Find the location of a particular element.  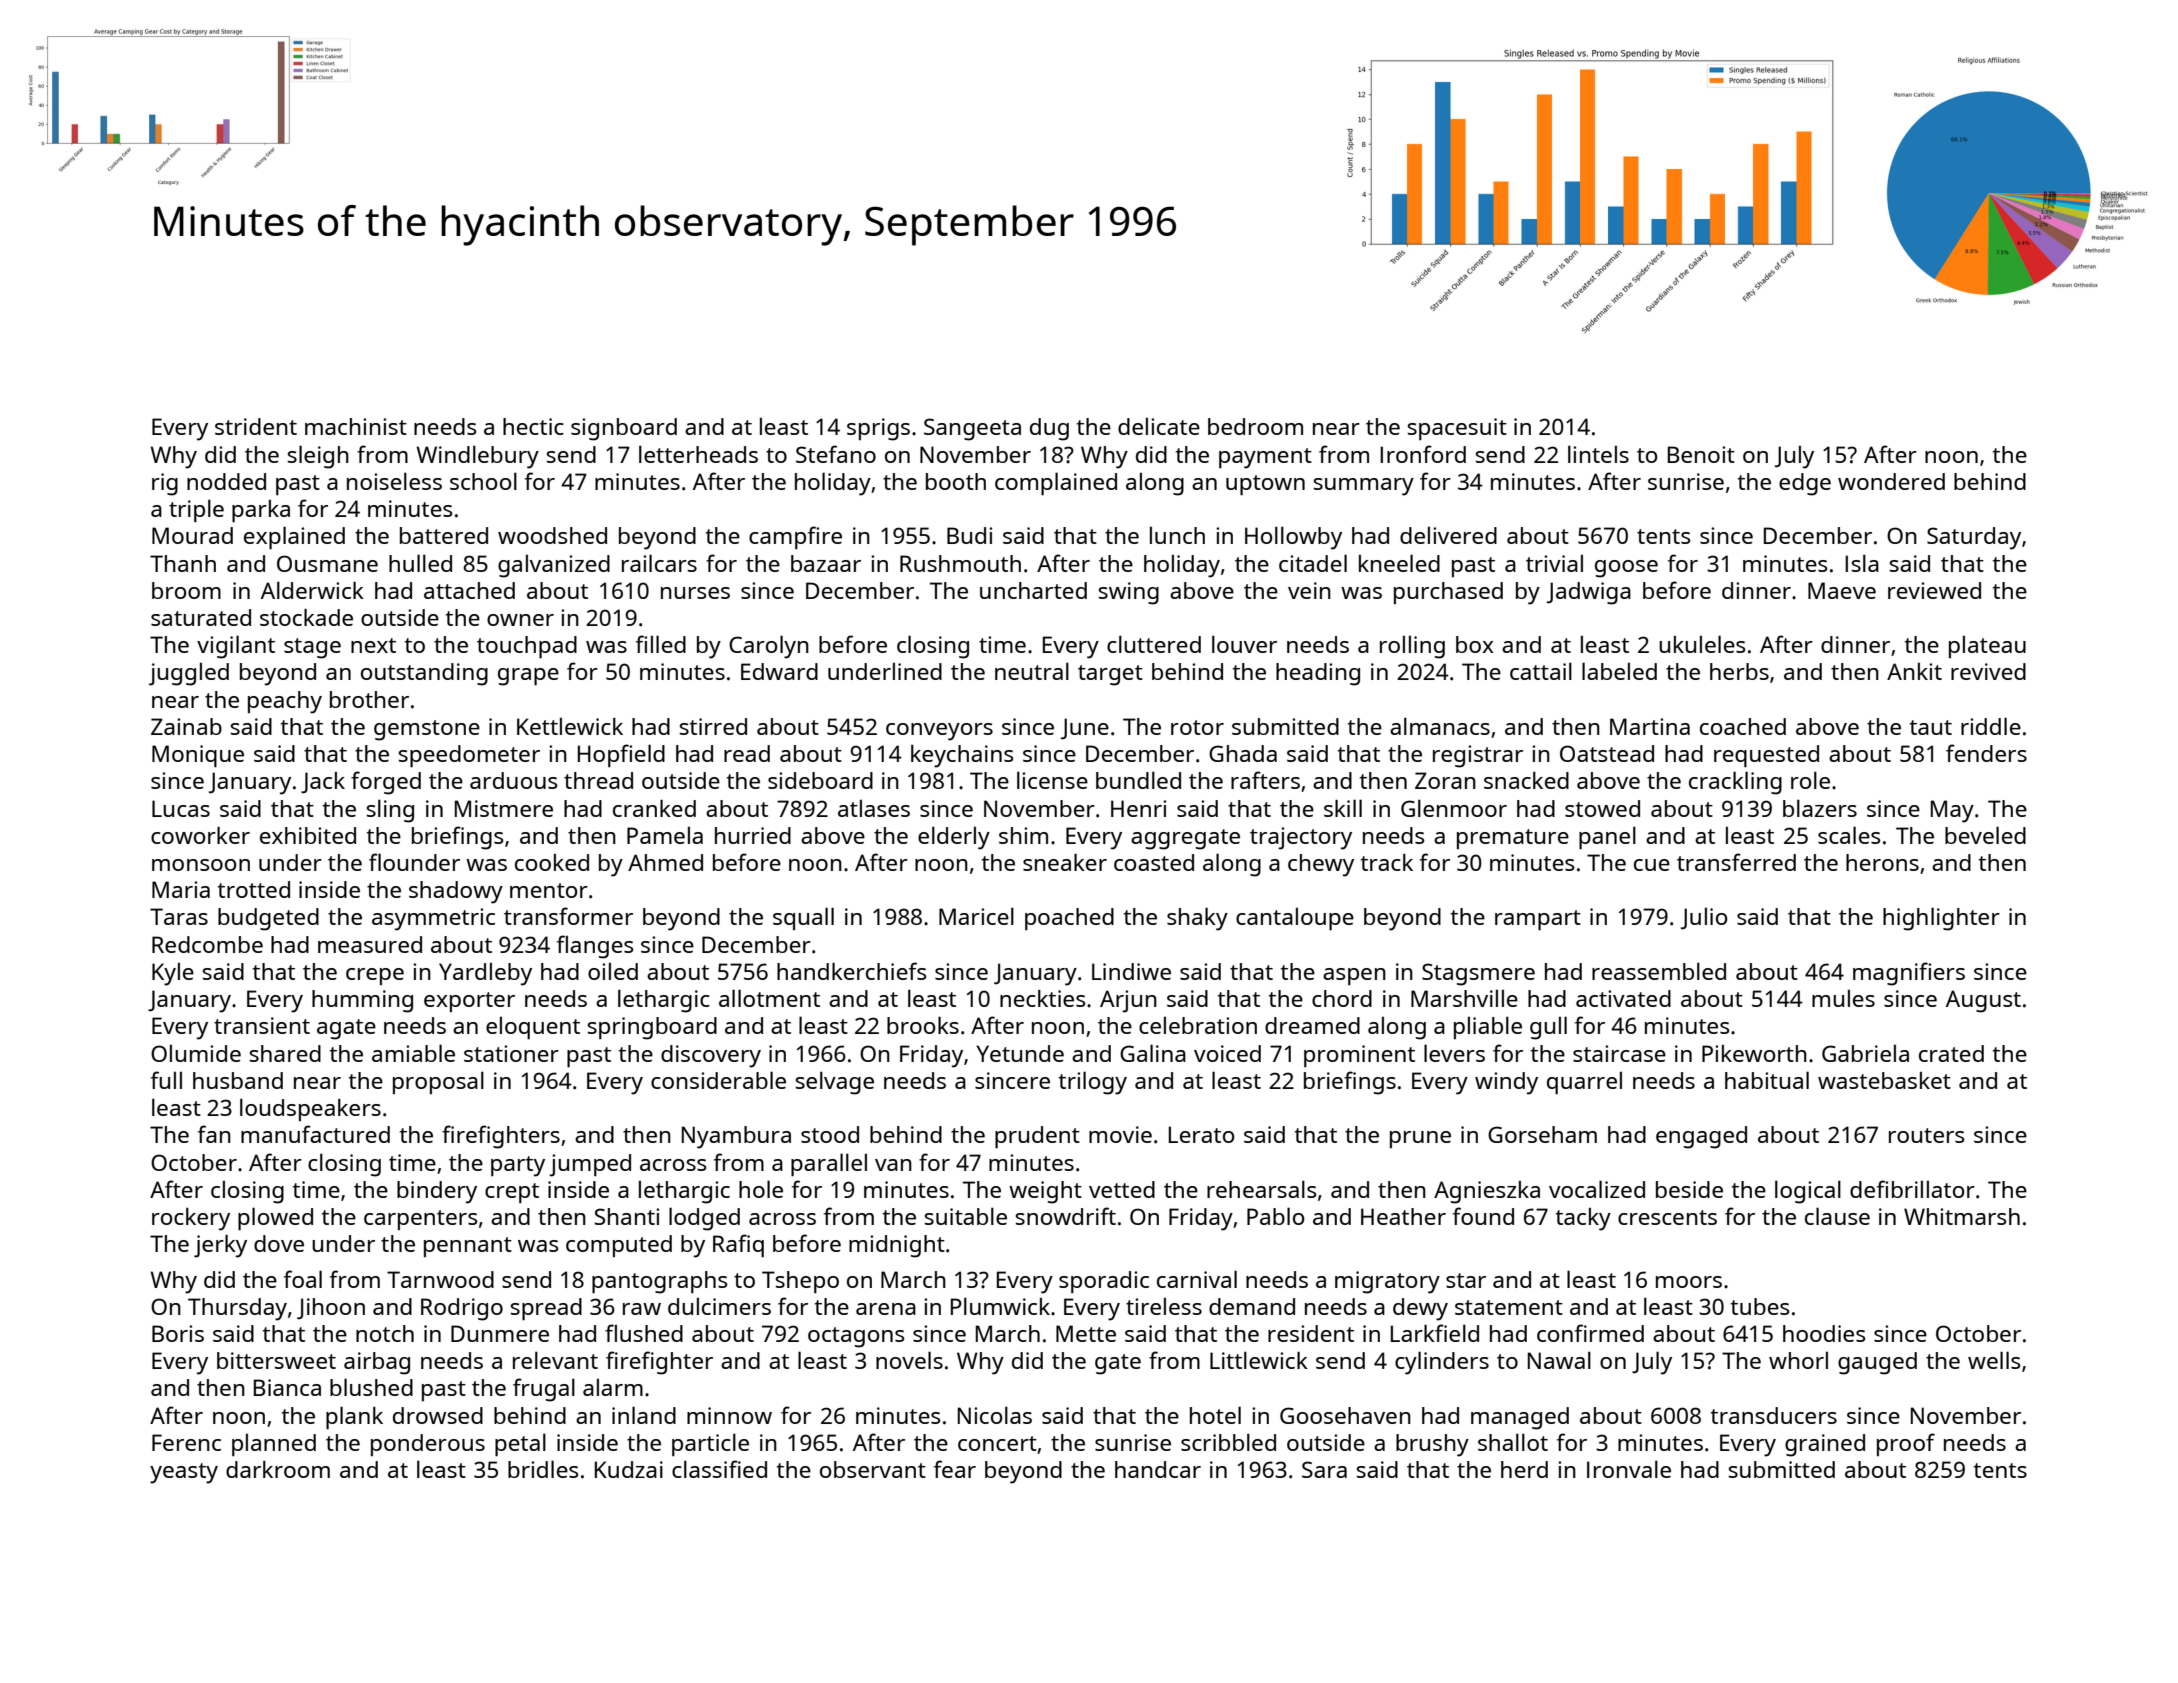

Ferenc is located at coordinates (186, 1442).
